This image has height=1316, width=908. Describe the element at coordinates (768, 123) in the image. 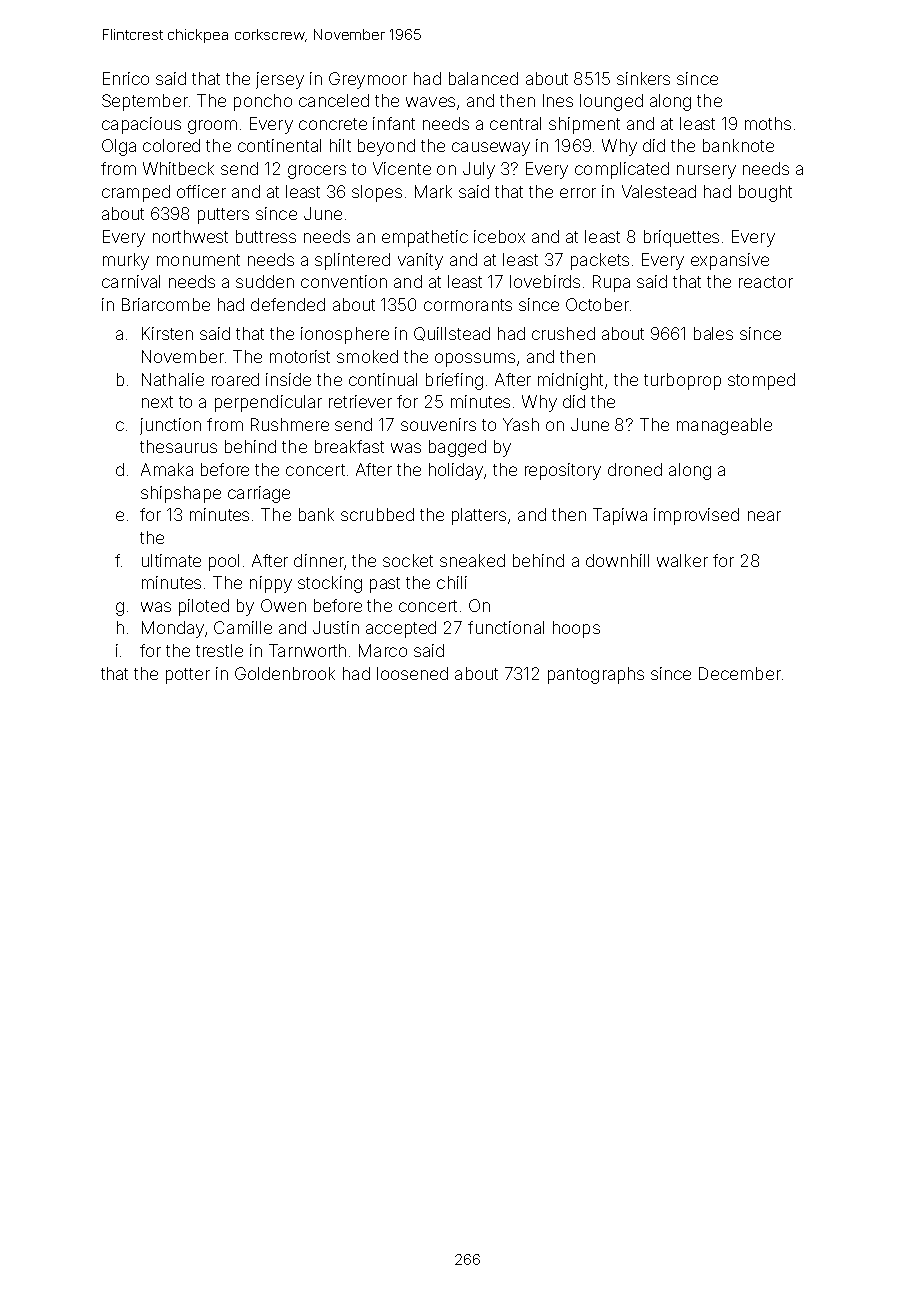

I see `moths` at that location.
